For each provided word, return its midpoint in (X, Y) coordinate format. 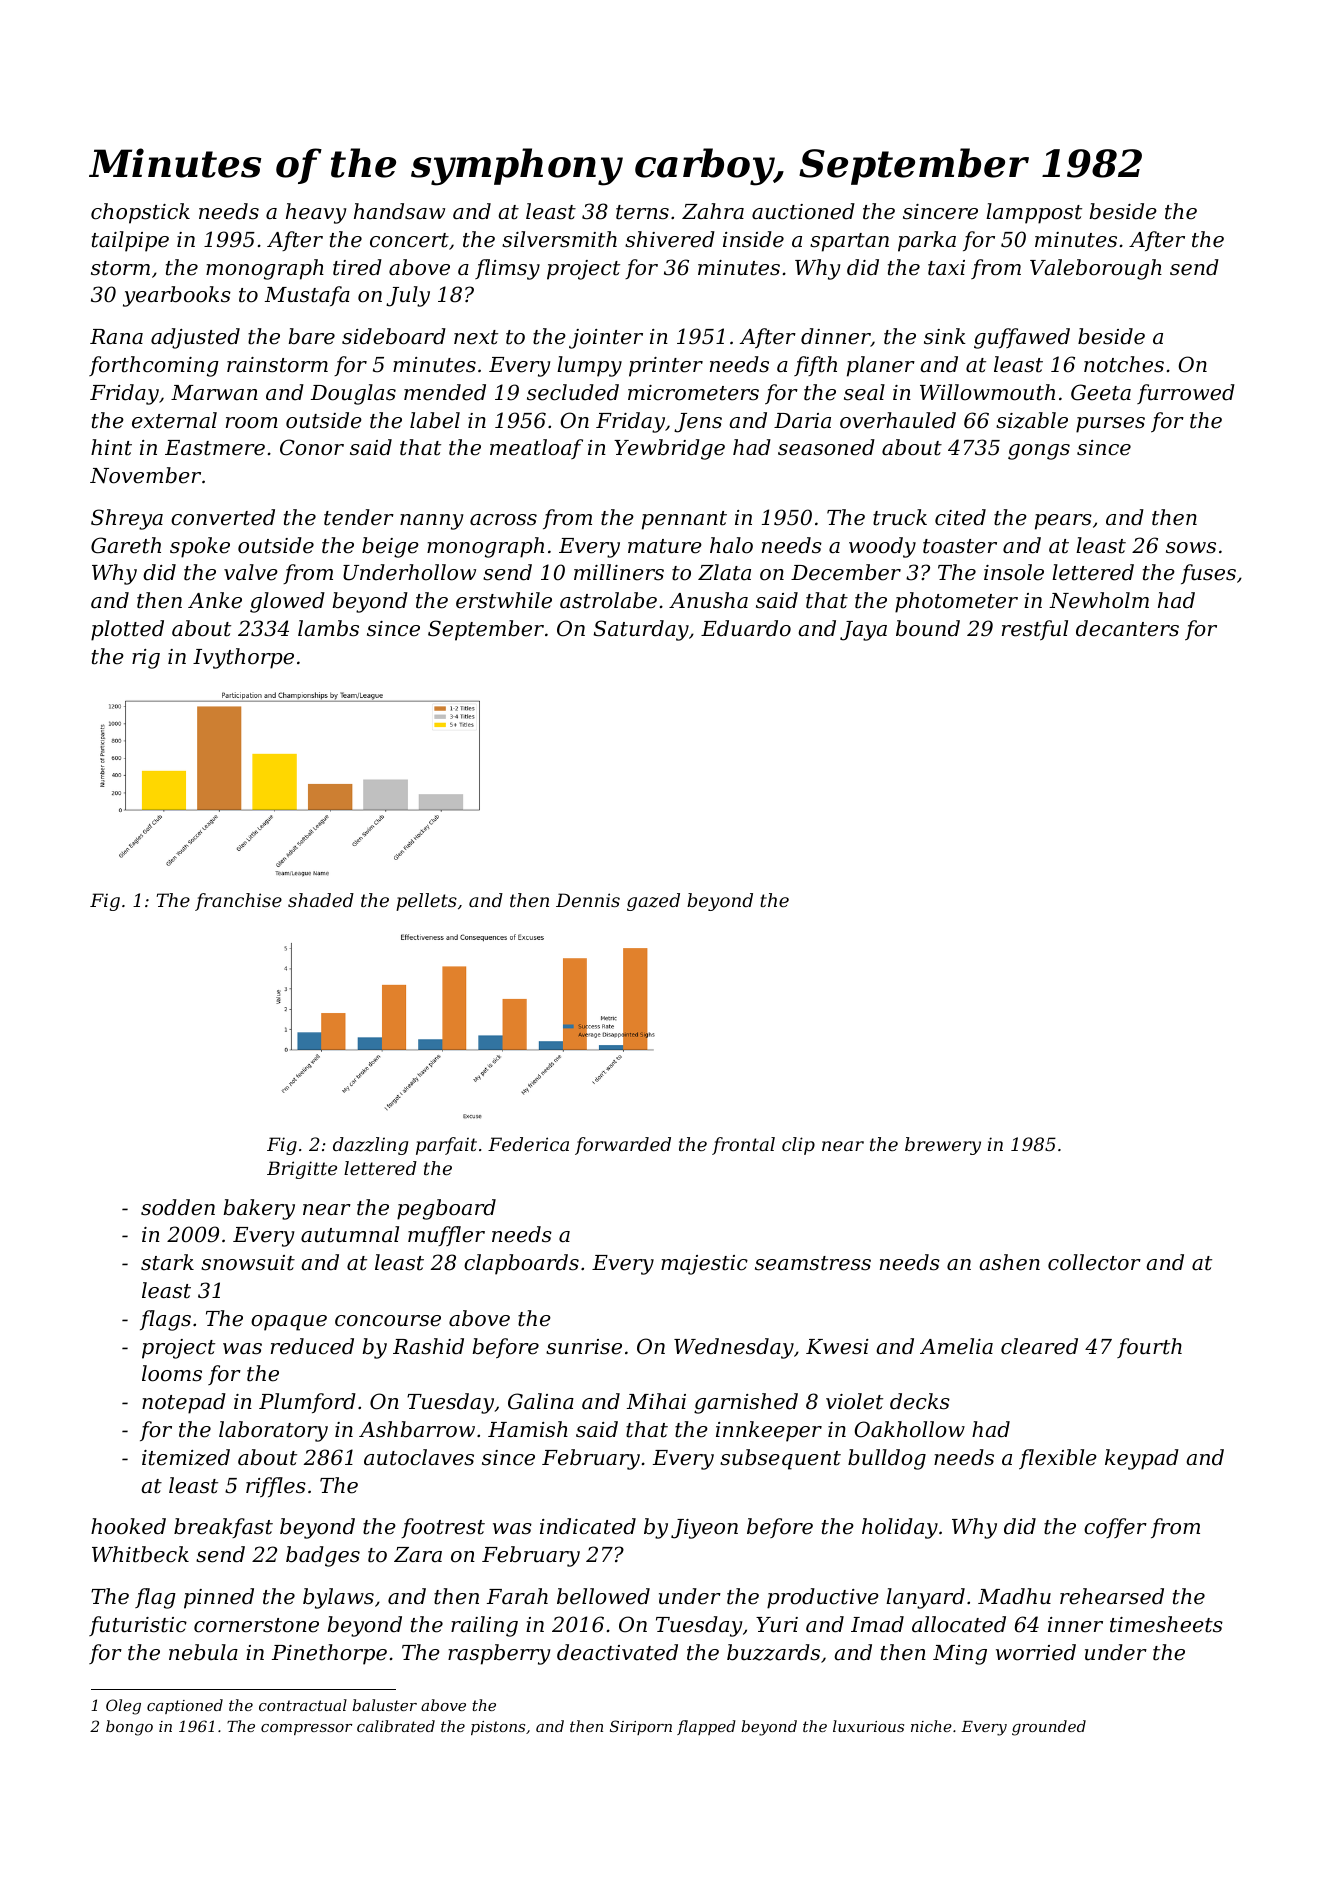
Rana (116, 337)
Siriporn (641, 1727)
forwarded (623, 1146)
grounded (1049, 1728)
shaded (321, 900)
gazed (653, 902)
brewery (943, 1146)
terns (642, 212)
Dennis (588, 900)
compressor (306, 1729)
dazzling (370, 1146)
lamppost (1034, 213)
